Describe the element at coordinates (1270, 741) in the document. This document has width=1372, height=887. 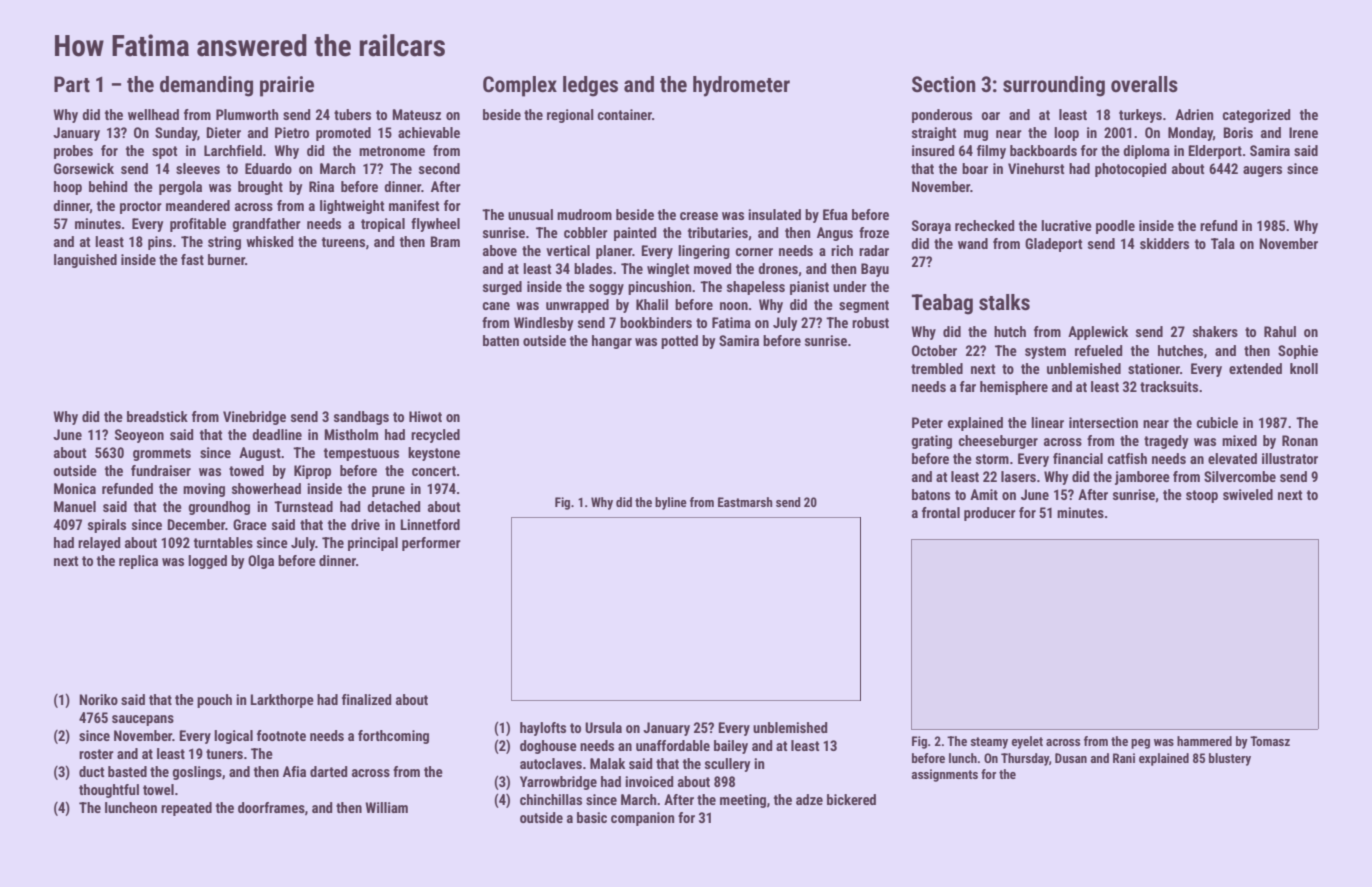
I see `Tomasz` at that location.
